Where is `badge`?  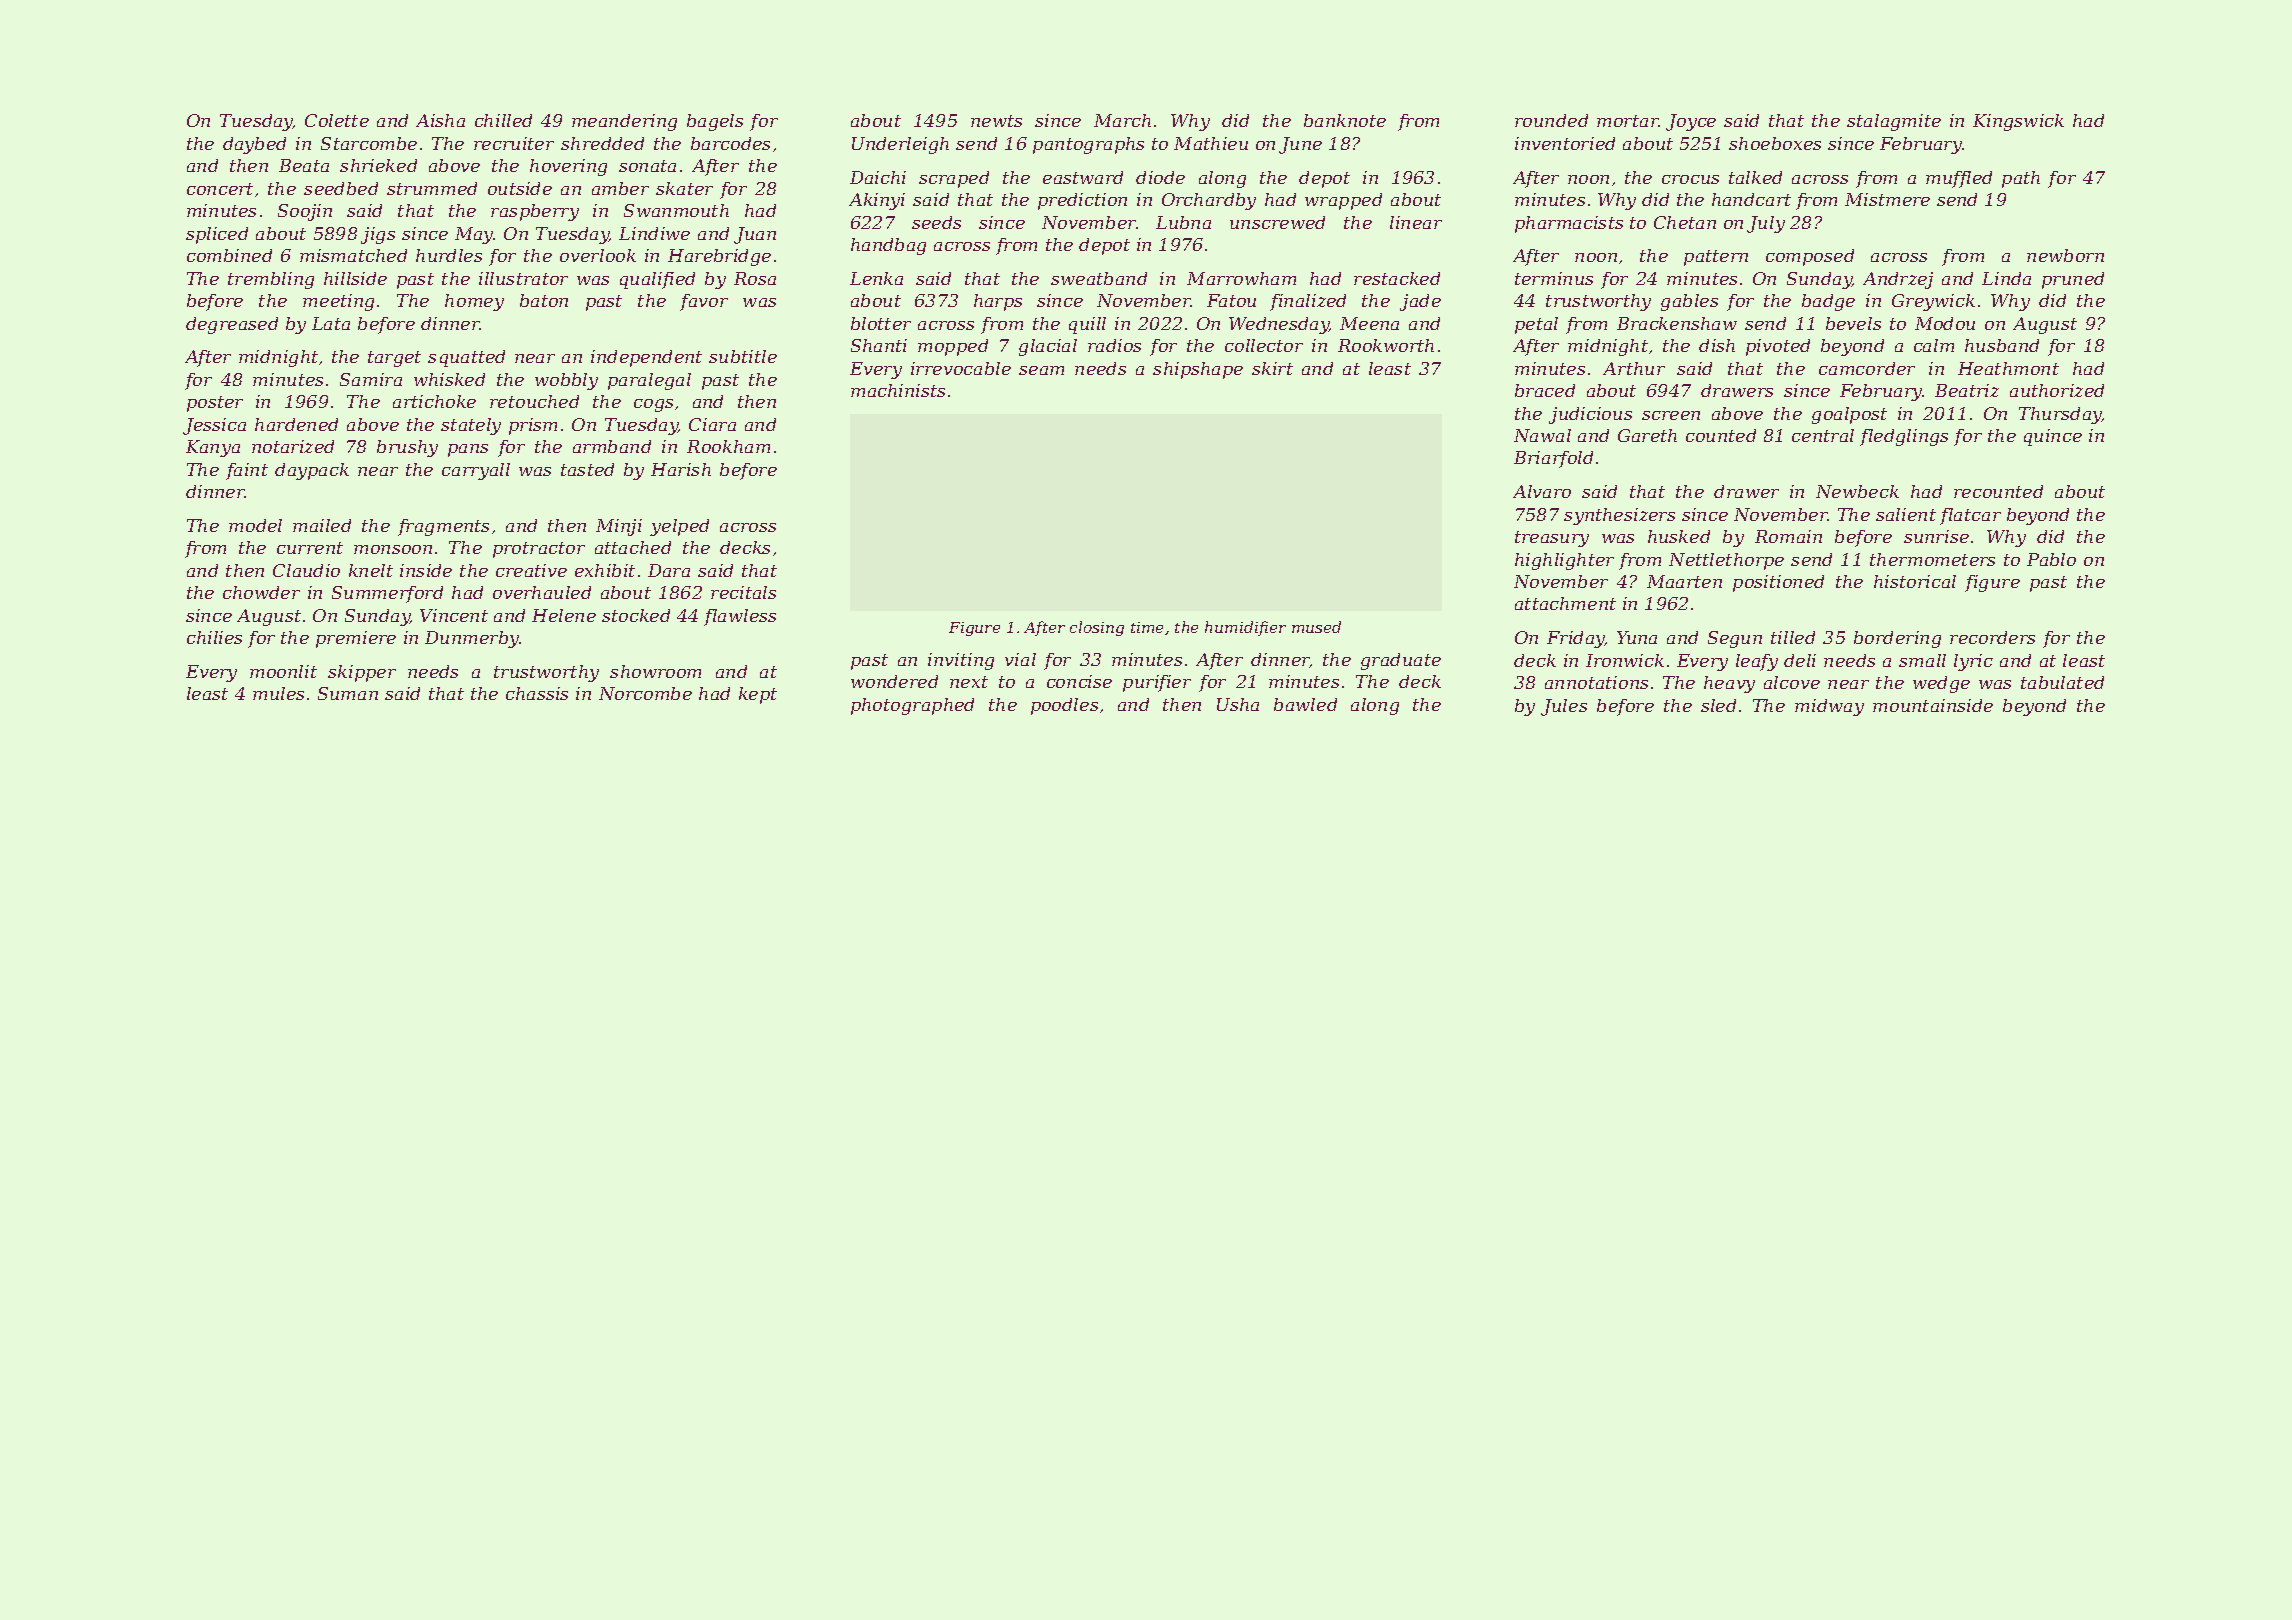 badge is located at coordinates (1828, 302).
